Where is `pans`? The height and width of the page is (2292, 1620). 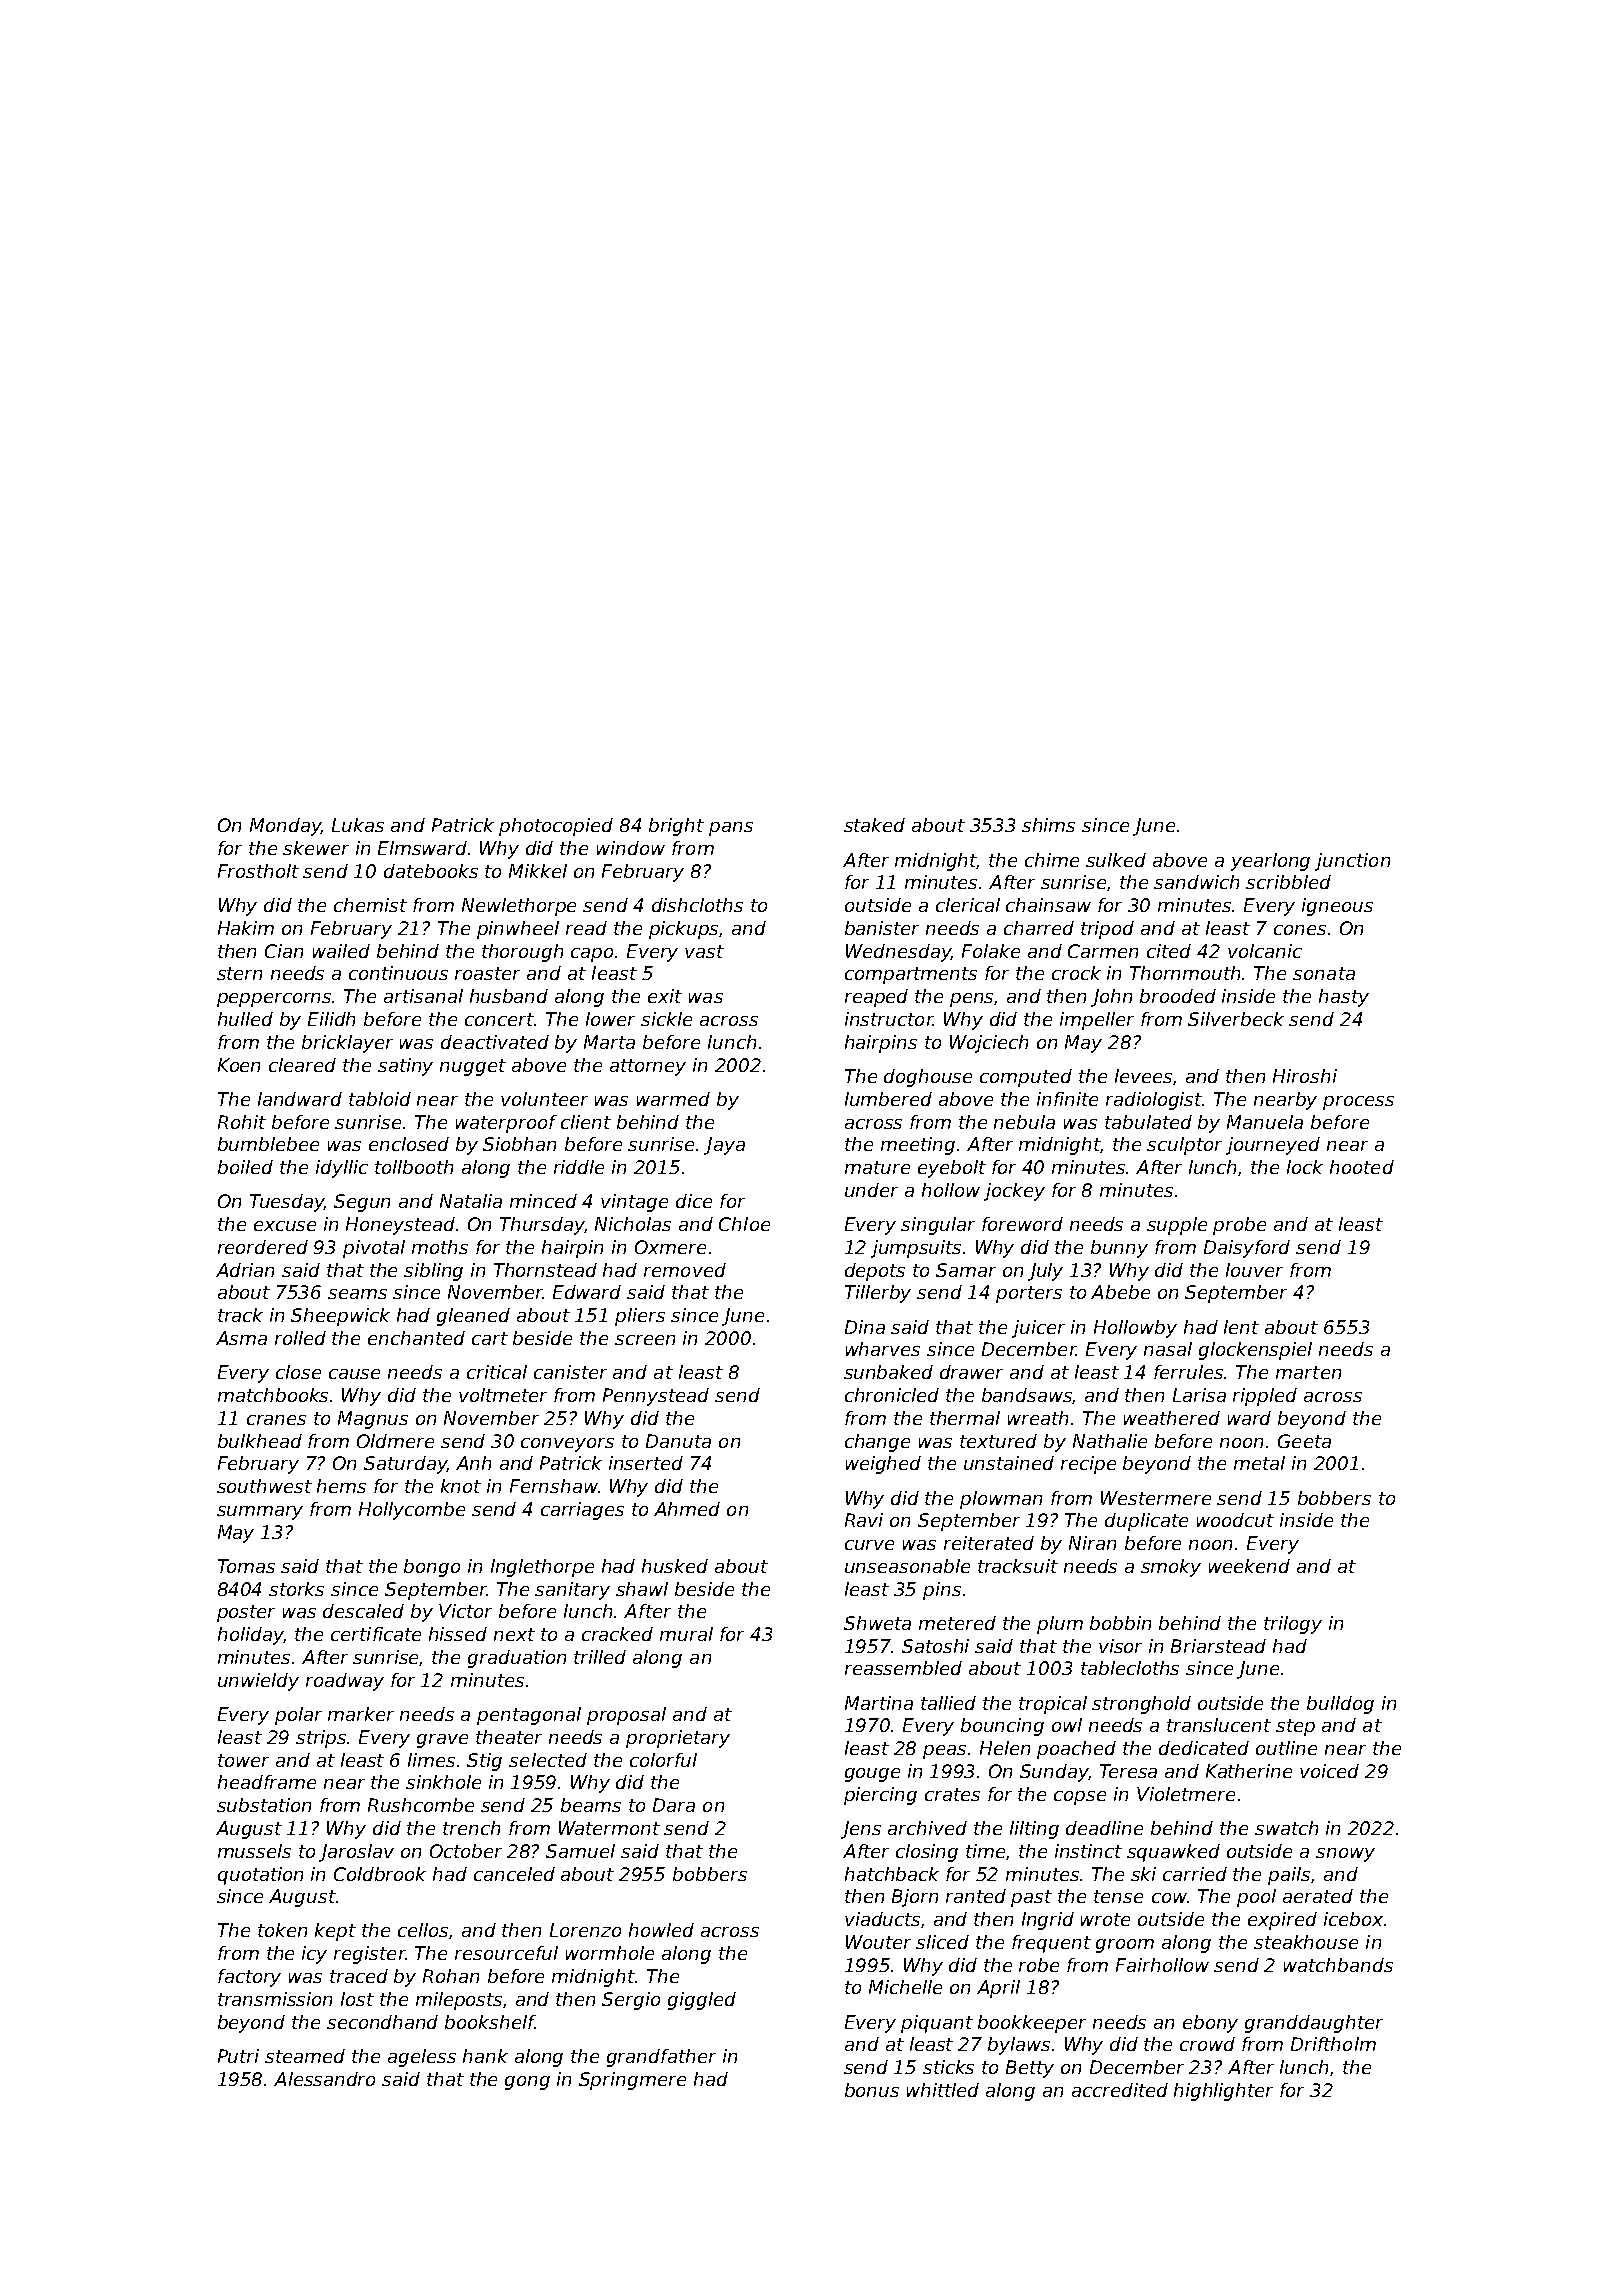 pans is located at coordinates (731, 829).
